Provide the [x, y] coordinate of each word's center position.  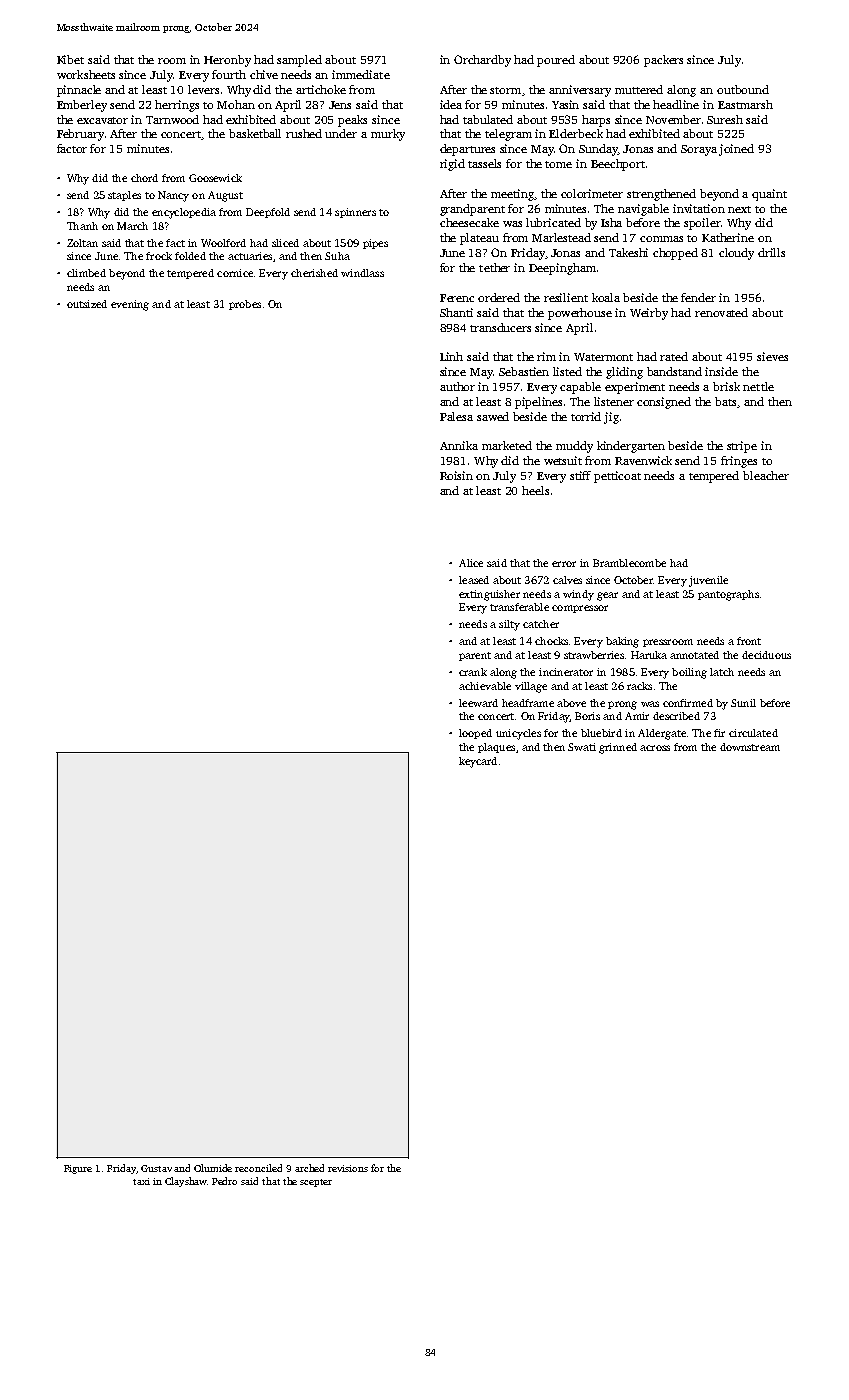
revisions [348, 1168]
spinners [355, 213]
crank [473, 672]
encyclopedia [184, 213]
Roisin [456, 475]
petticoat [617, 477]
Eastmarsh [745, 104]
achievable [485, 686]
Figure [78, 1169]
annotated [694, 655]
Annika [459, 445]
